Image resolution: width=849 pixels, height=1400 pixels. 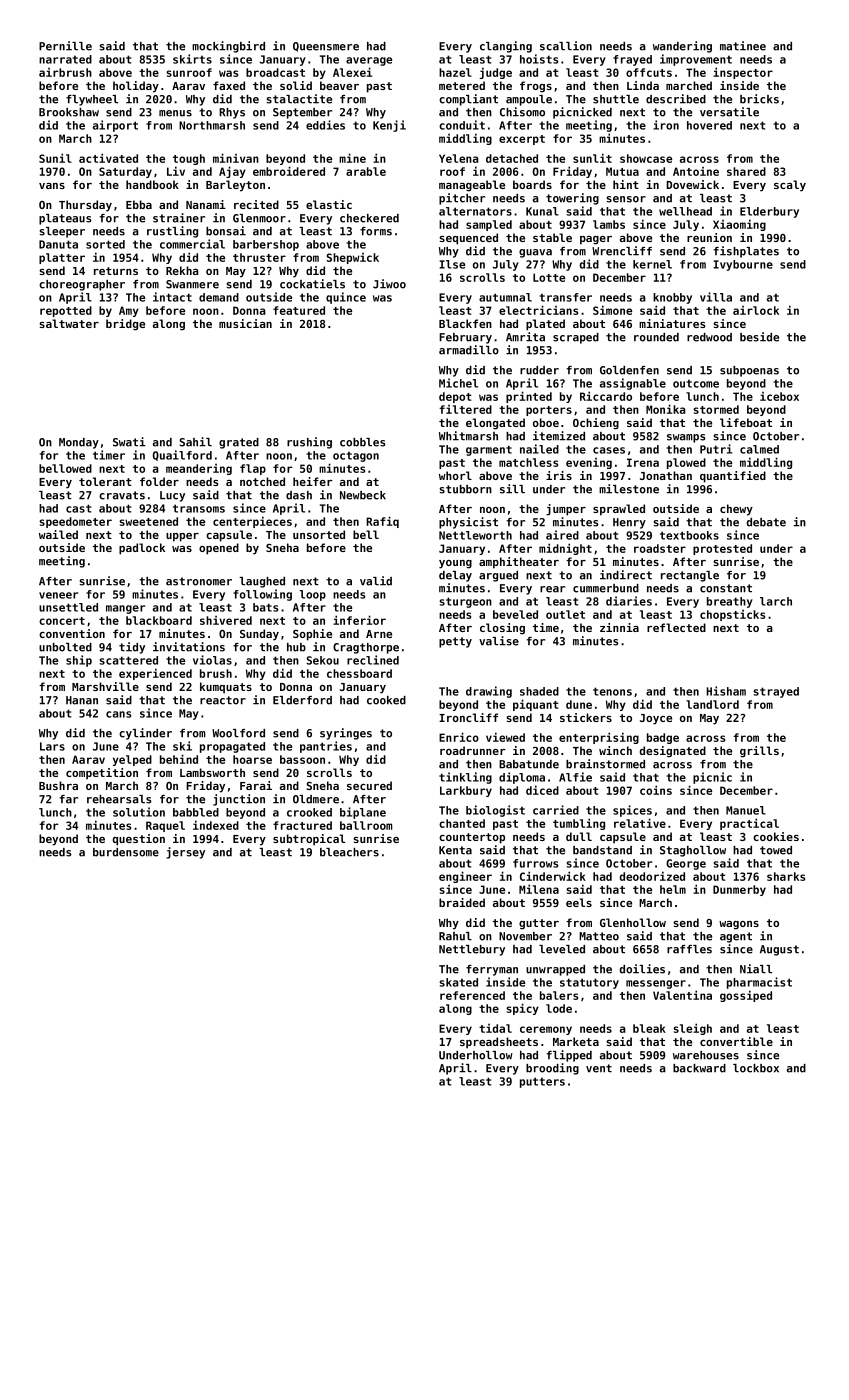 I want to click on burdensome, so click(x=126, y=852).
